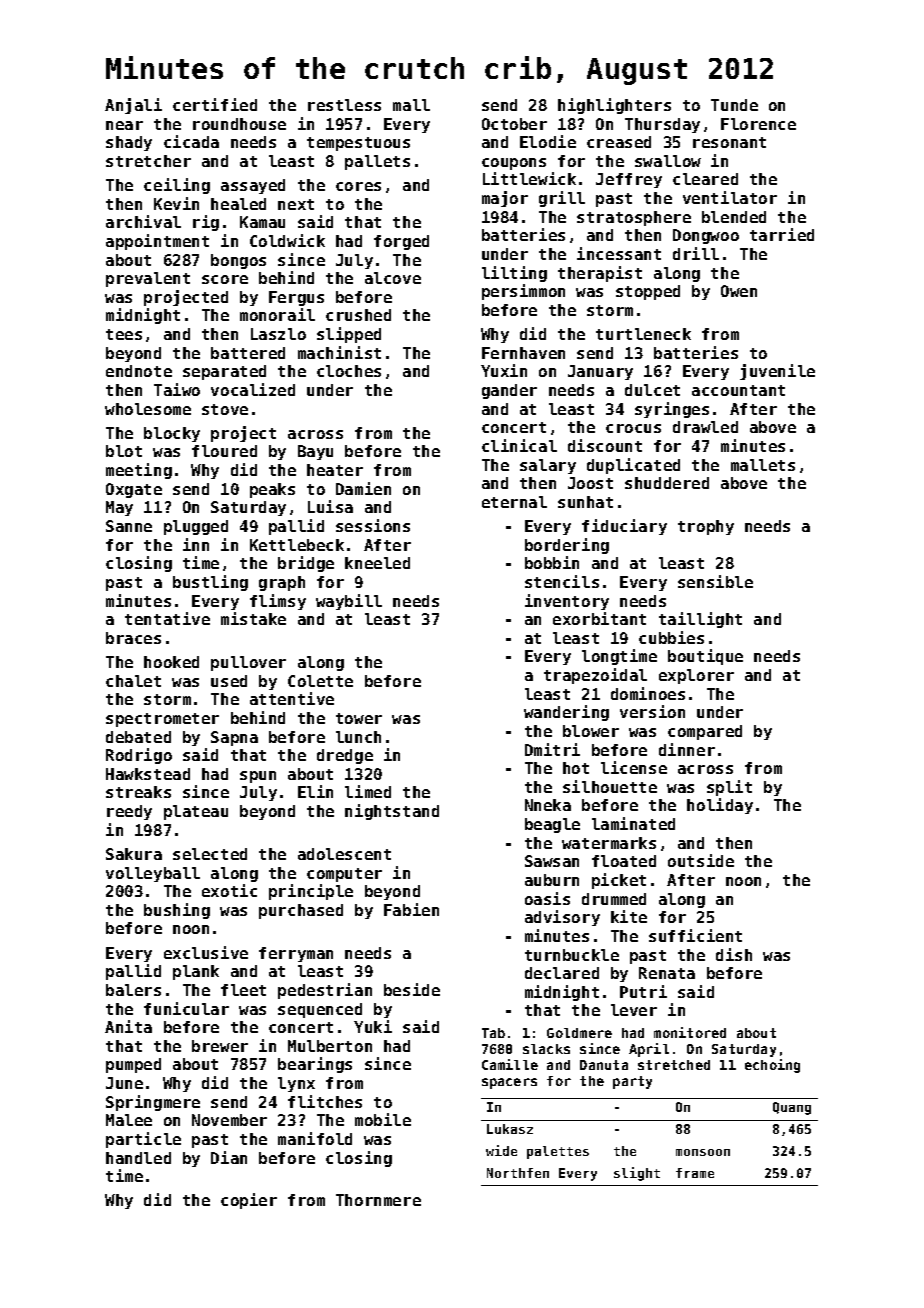 This screenshot has width=924, height=1308. I want to click on cloches, so click(349, 371).
